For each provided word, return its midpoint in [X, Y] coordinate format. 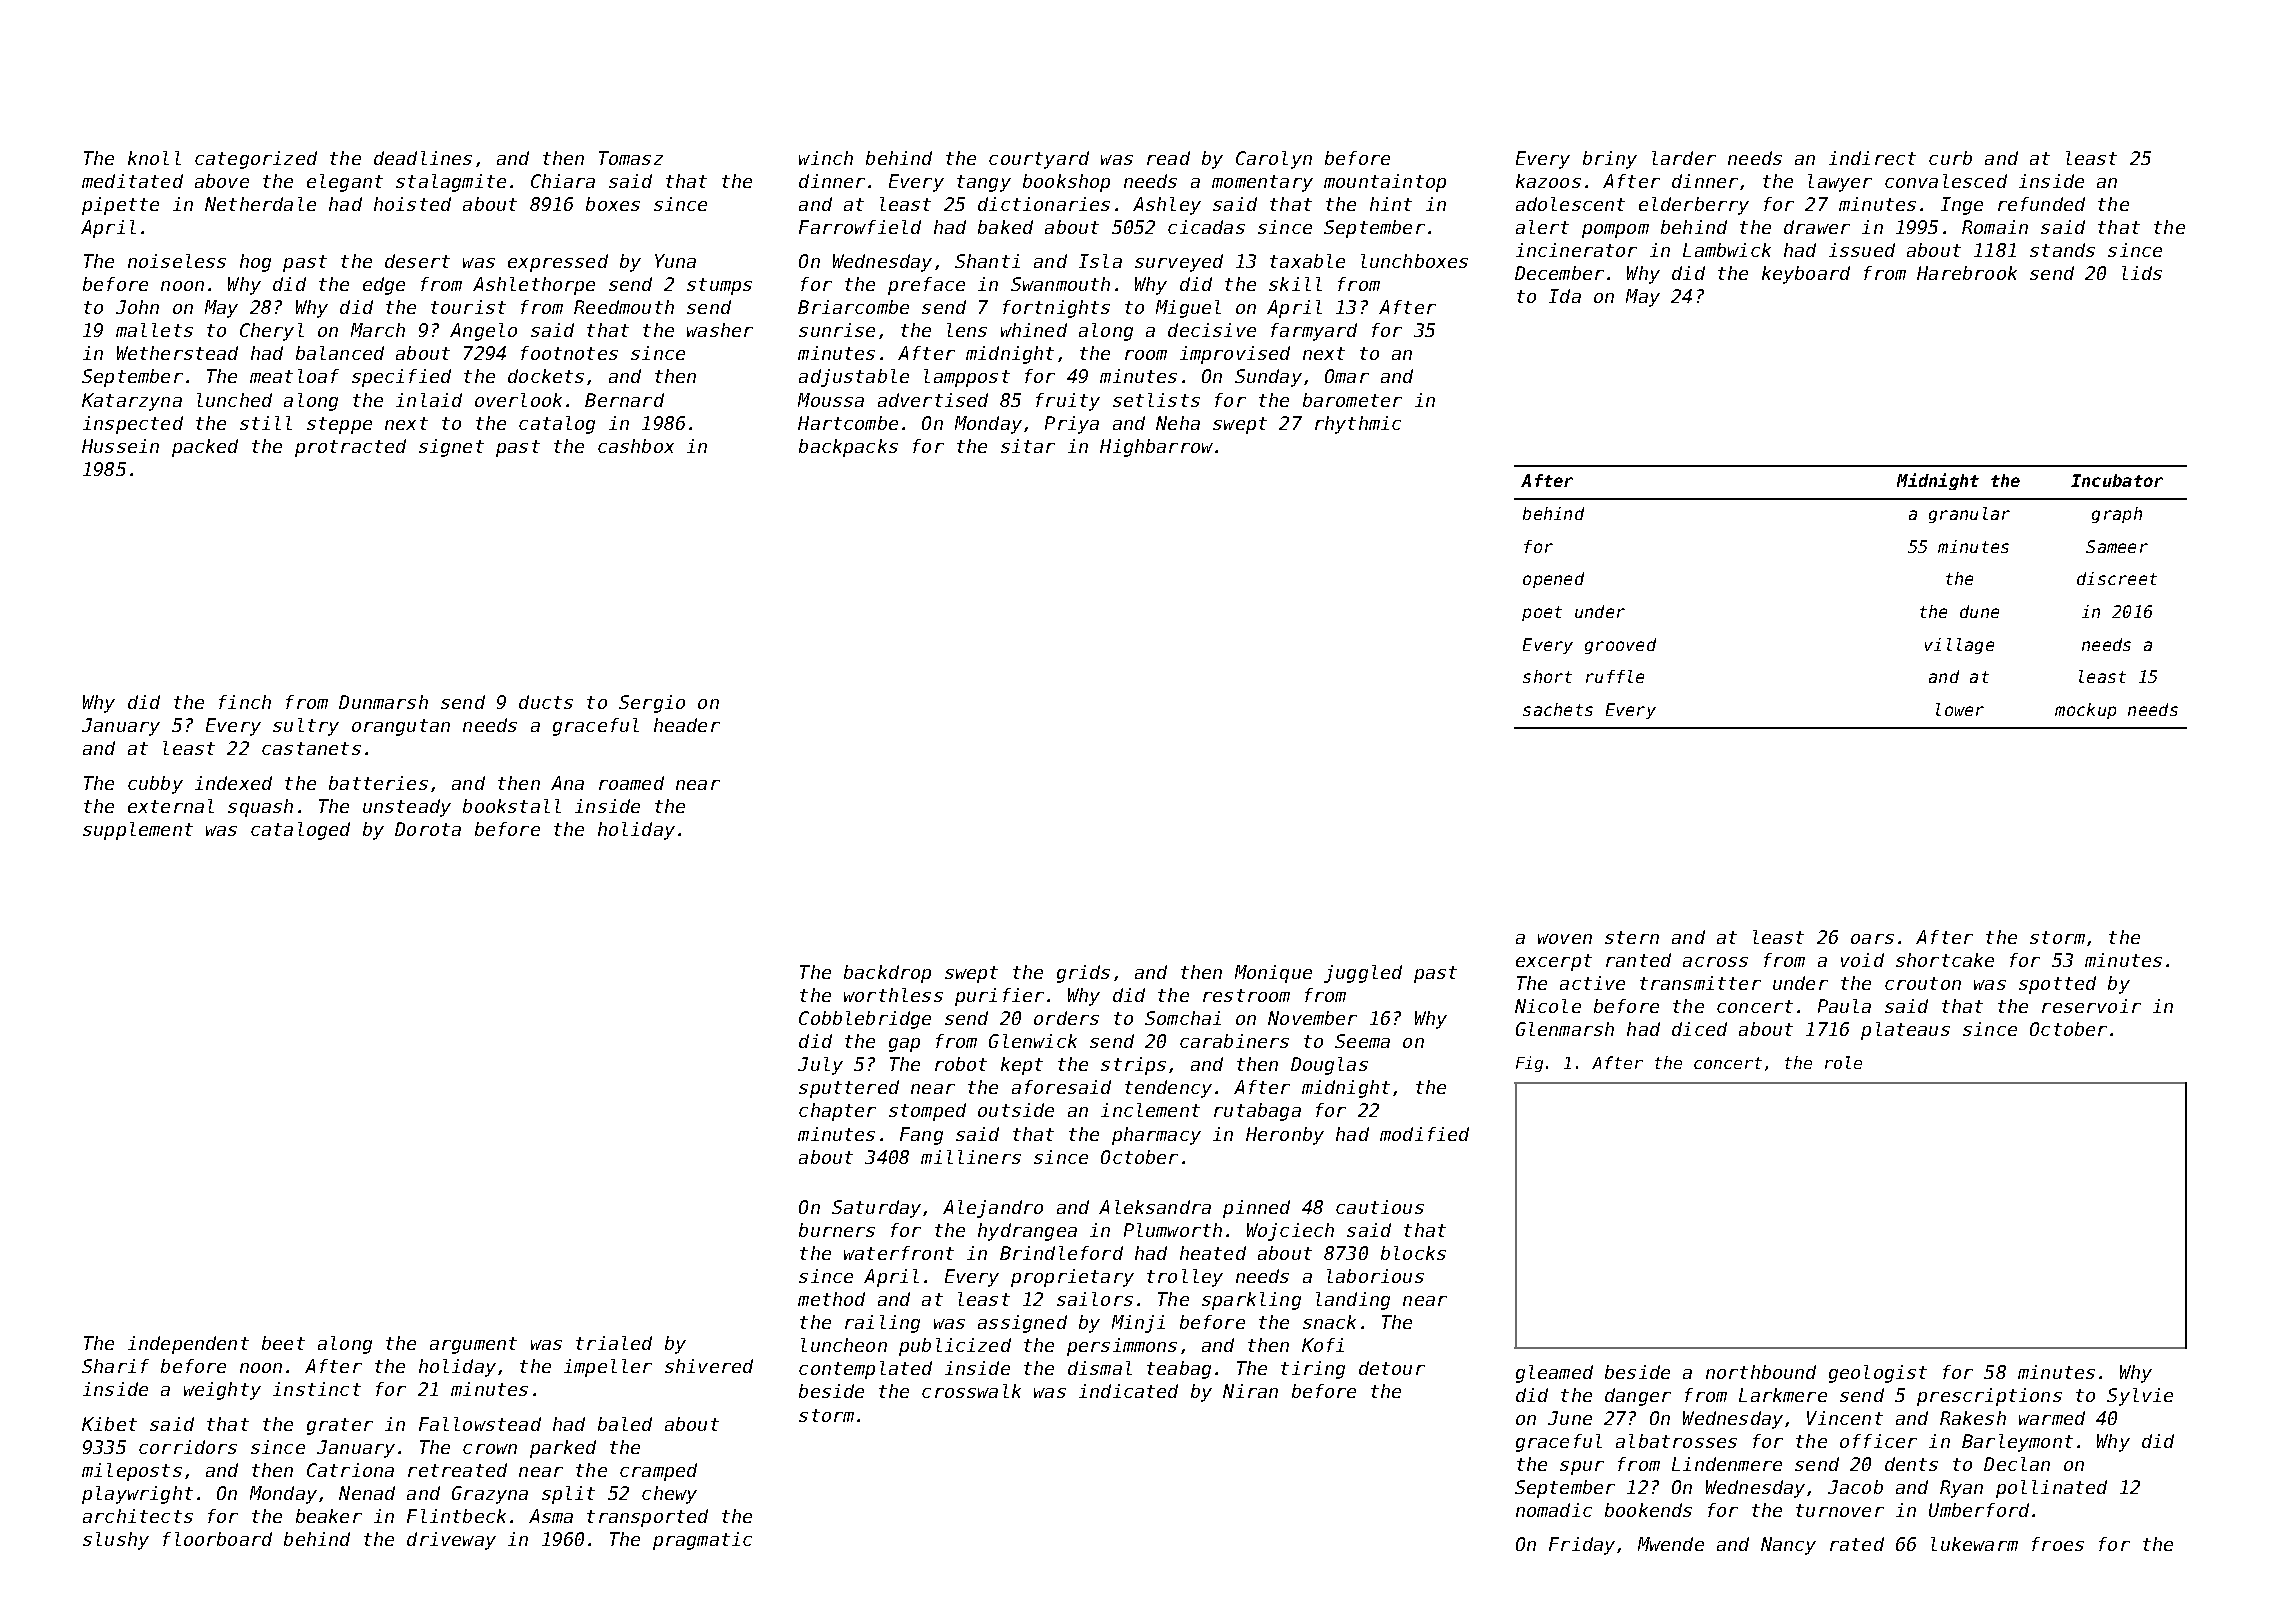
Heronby [1285, 1136]
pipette [120, 206]
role [1843, 1062]
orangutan [401, 727]
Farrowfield [860, 227]
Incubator [2117, 480]
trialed [614, 1343]
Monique [1273, 974]
